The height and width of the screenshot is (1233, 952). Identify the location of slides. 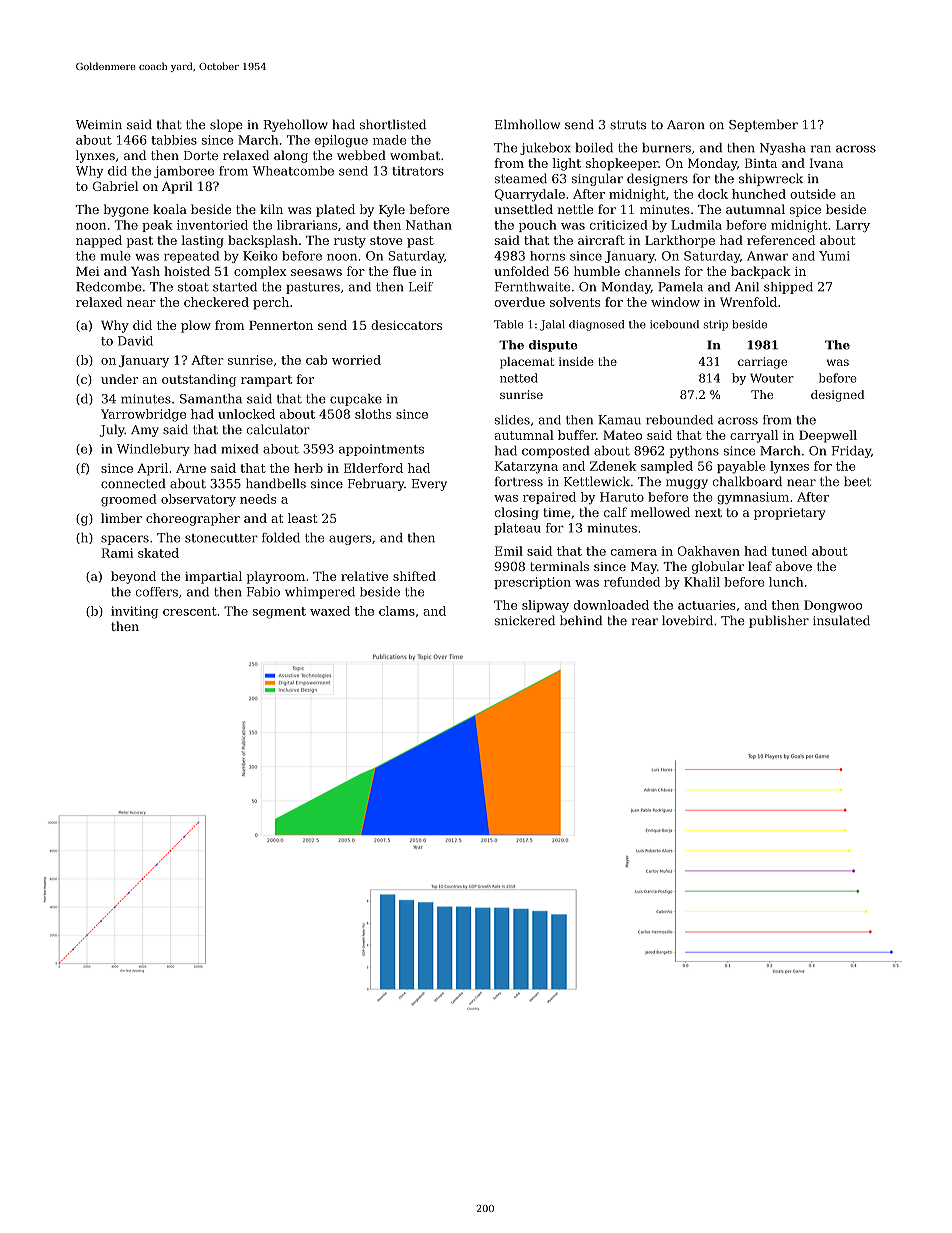
(512, 420).
